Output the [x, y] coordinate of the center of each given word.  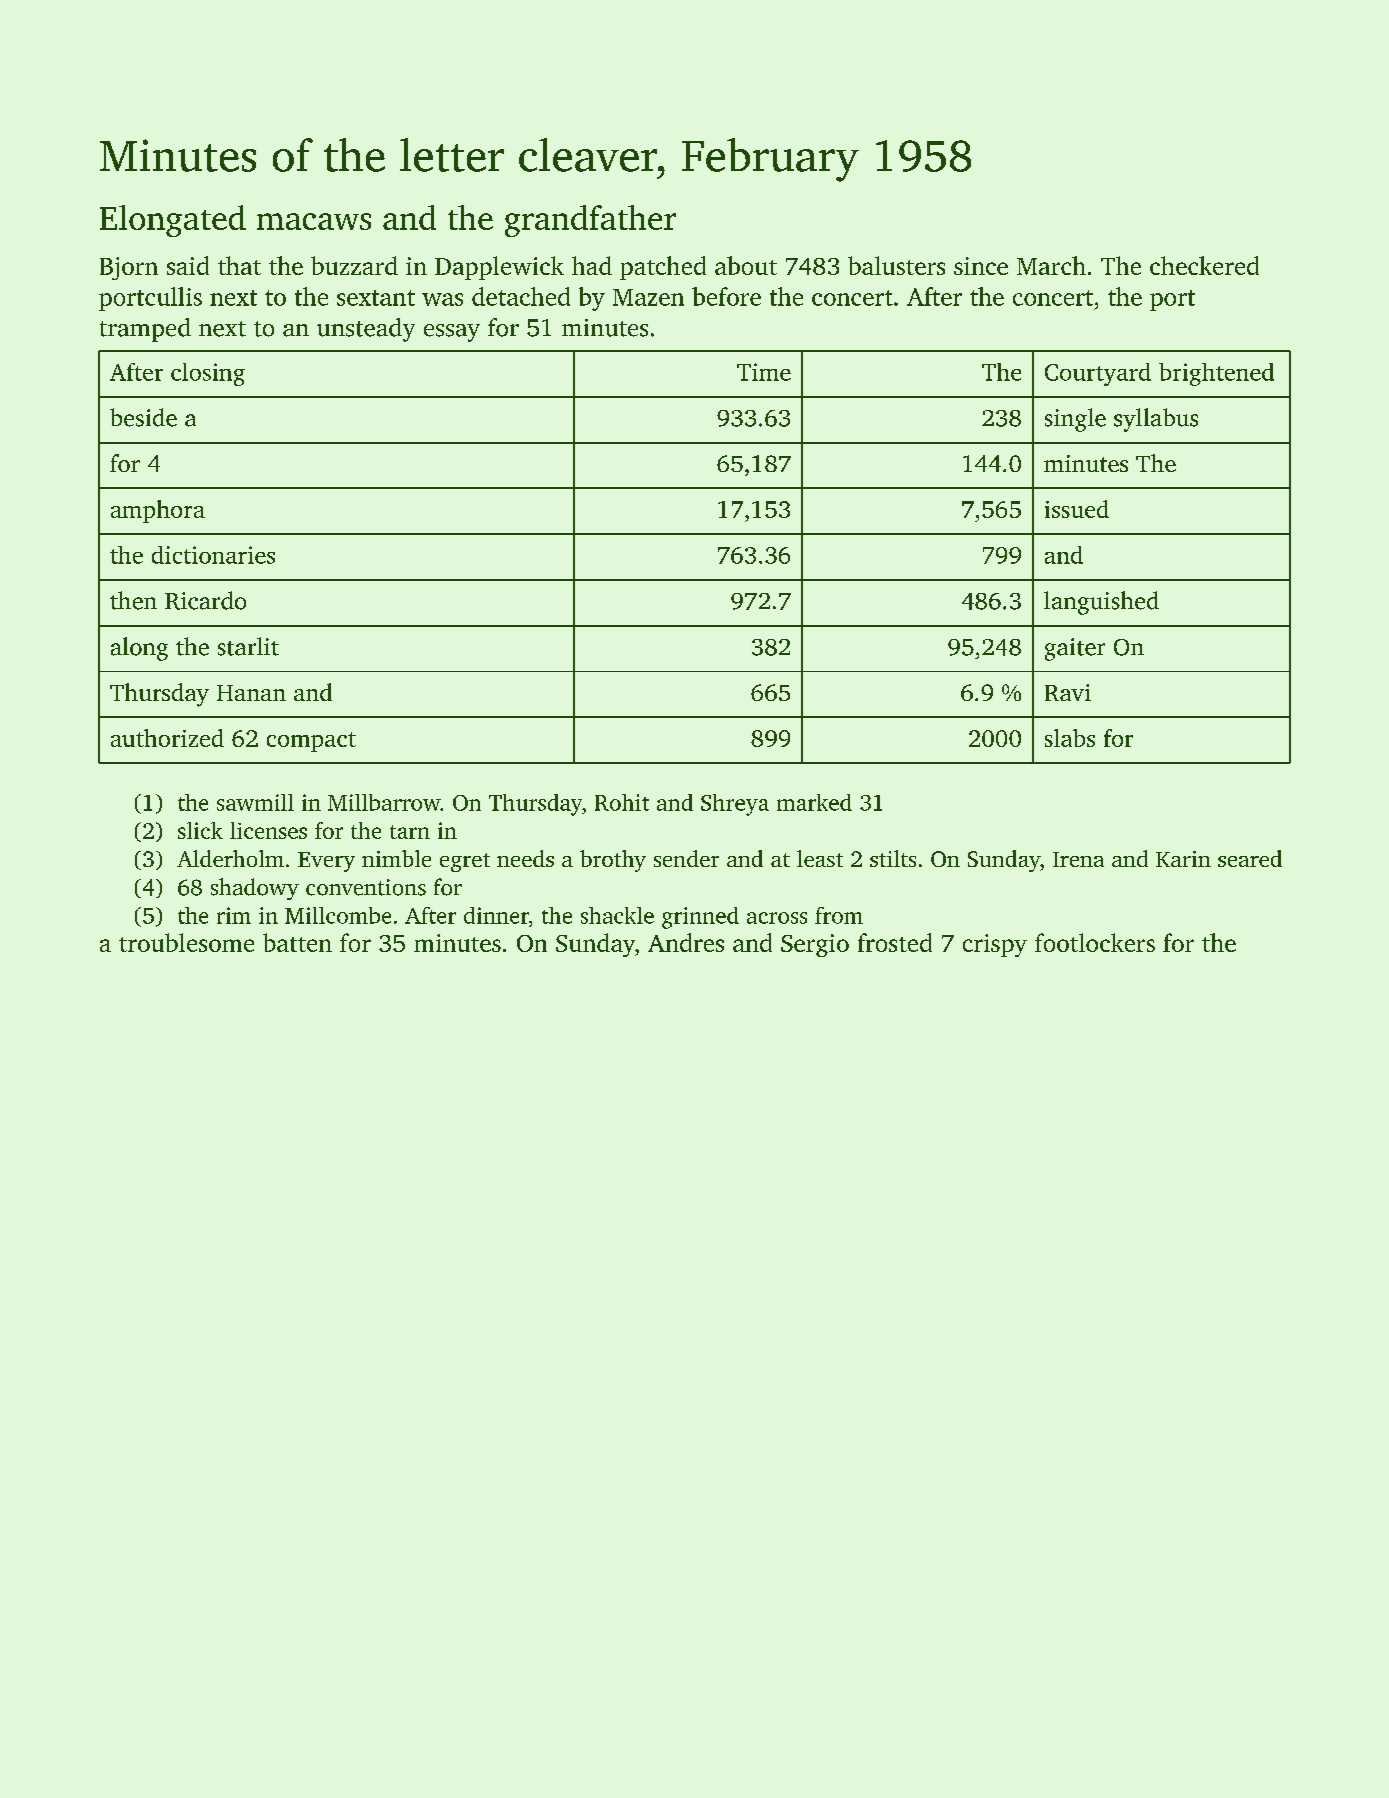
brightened [1216, 374]
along [139, 649]
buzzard [354, 265]
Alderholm [230, 858]
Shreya [735, 805]
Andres [686, 942]
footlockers [1095, 942]
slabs [1070, 738]
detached [521, 296]
